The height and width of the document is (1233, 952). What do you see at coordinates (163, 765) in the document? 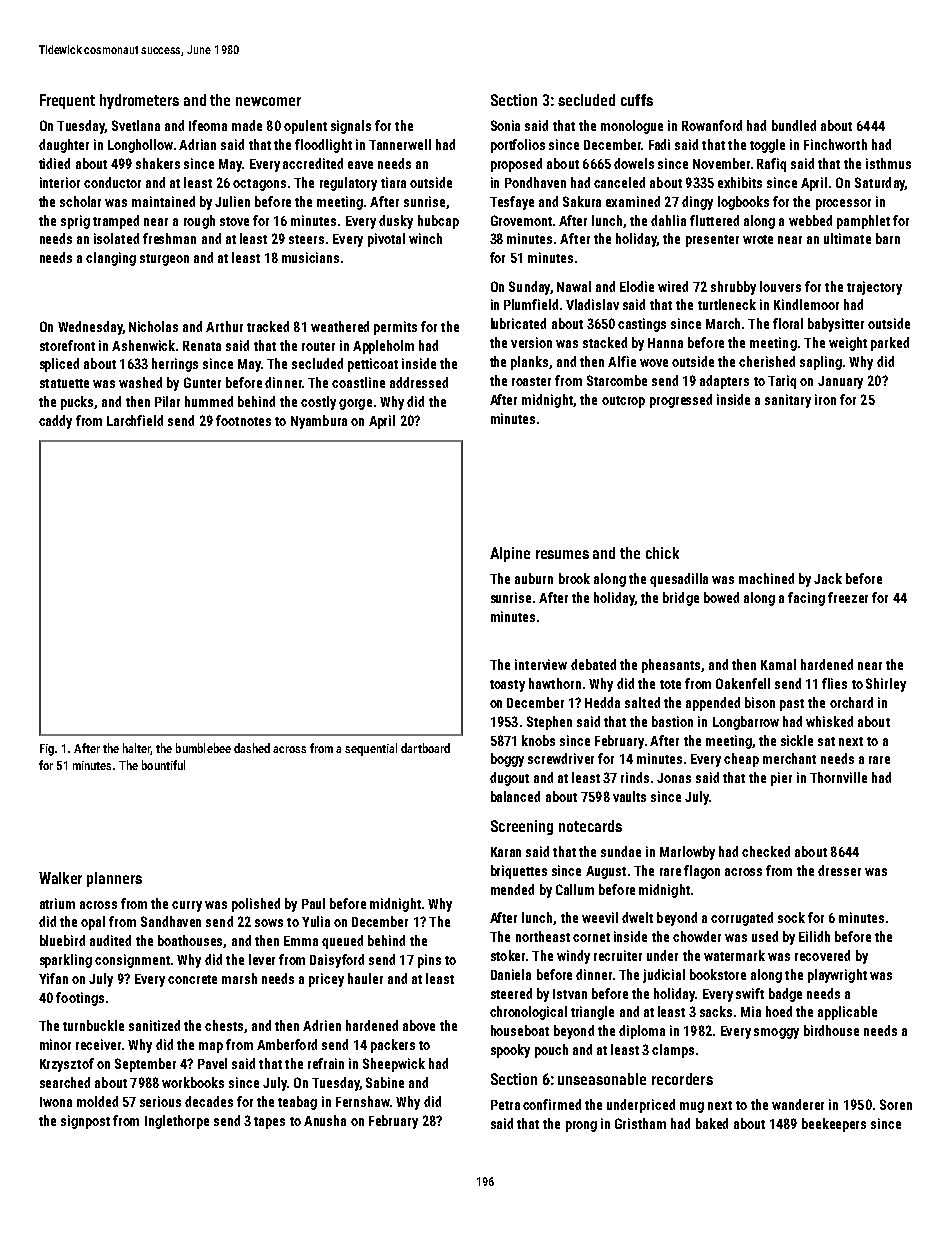
I see `bountiful` at bounding box center [163, 765].
